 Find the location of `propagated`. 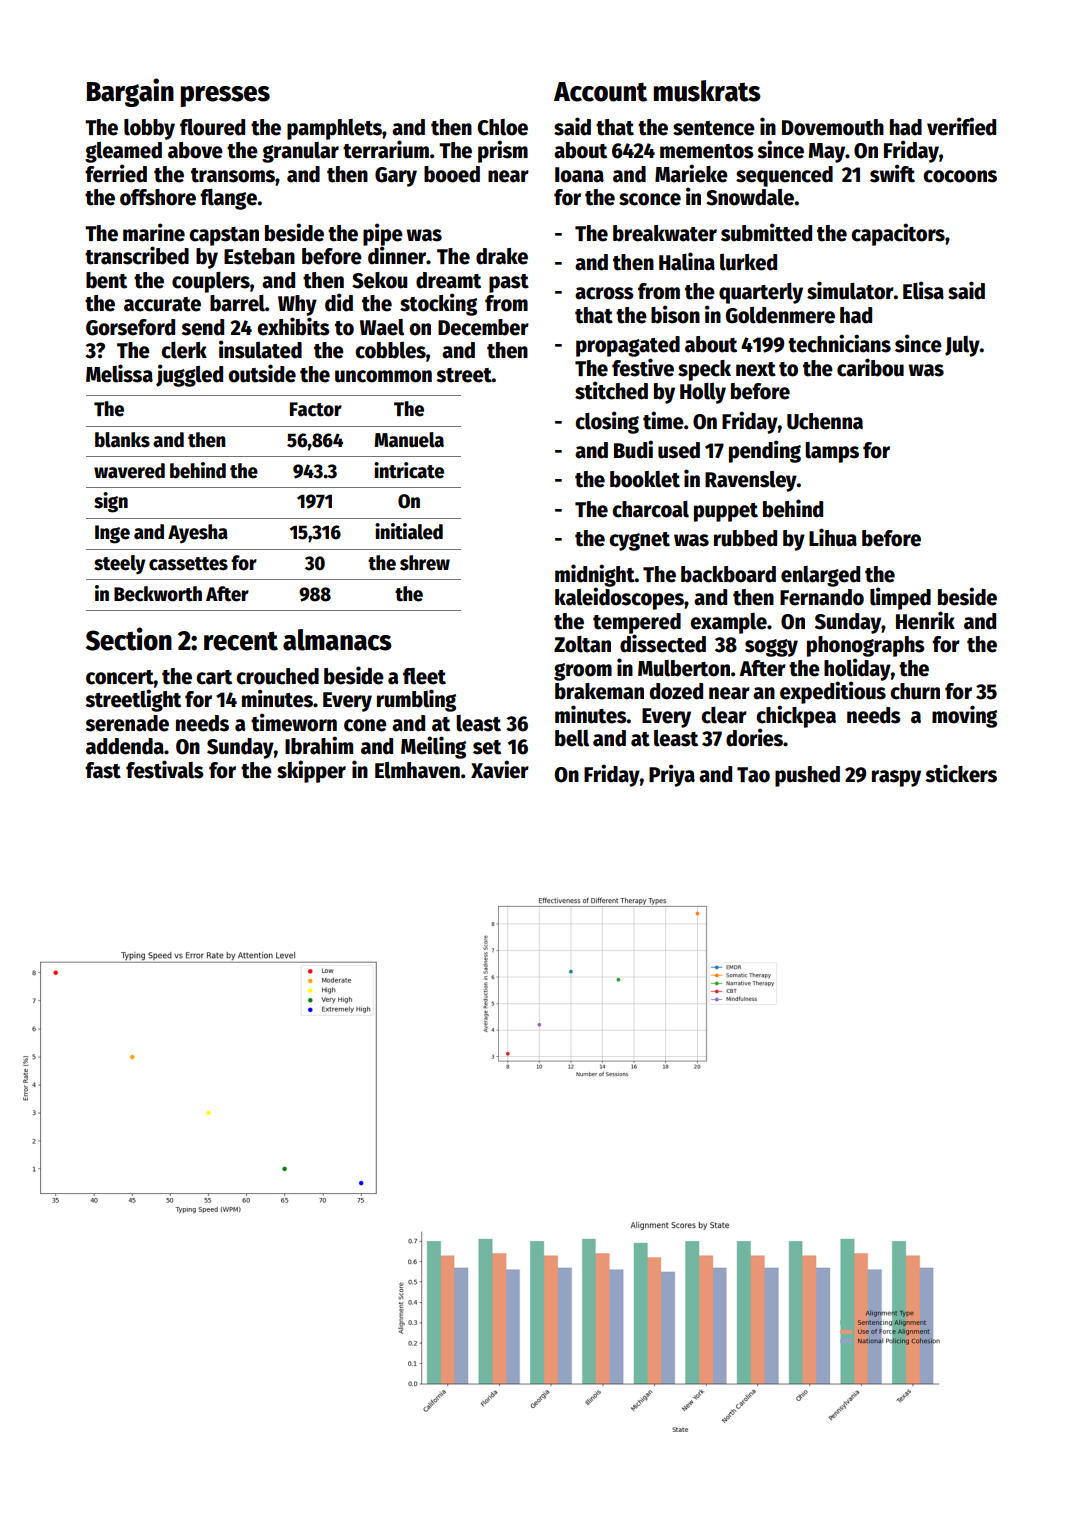

propagated is located at coordinates (628, 346).
